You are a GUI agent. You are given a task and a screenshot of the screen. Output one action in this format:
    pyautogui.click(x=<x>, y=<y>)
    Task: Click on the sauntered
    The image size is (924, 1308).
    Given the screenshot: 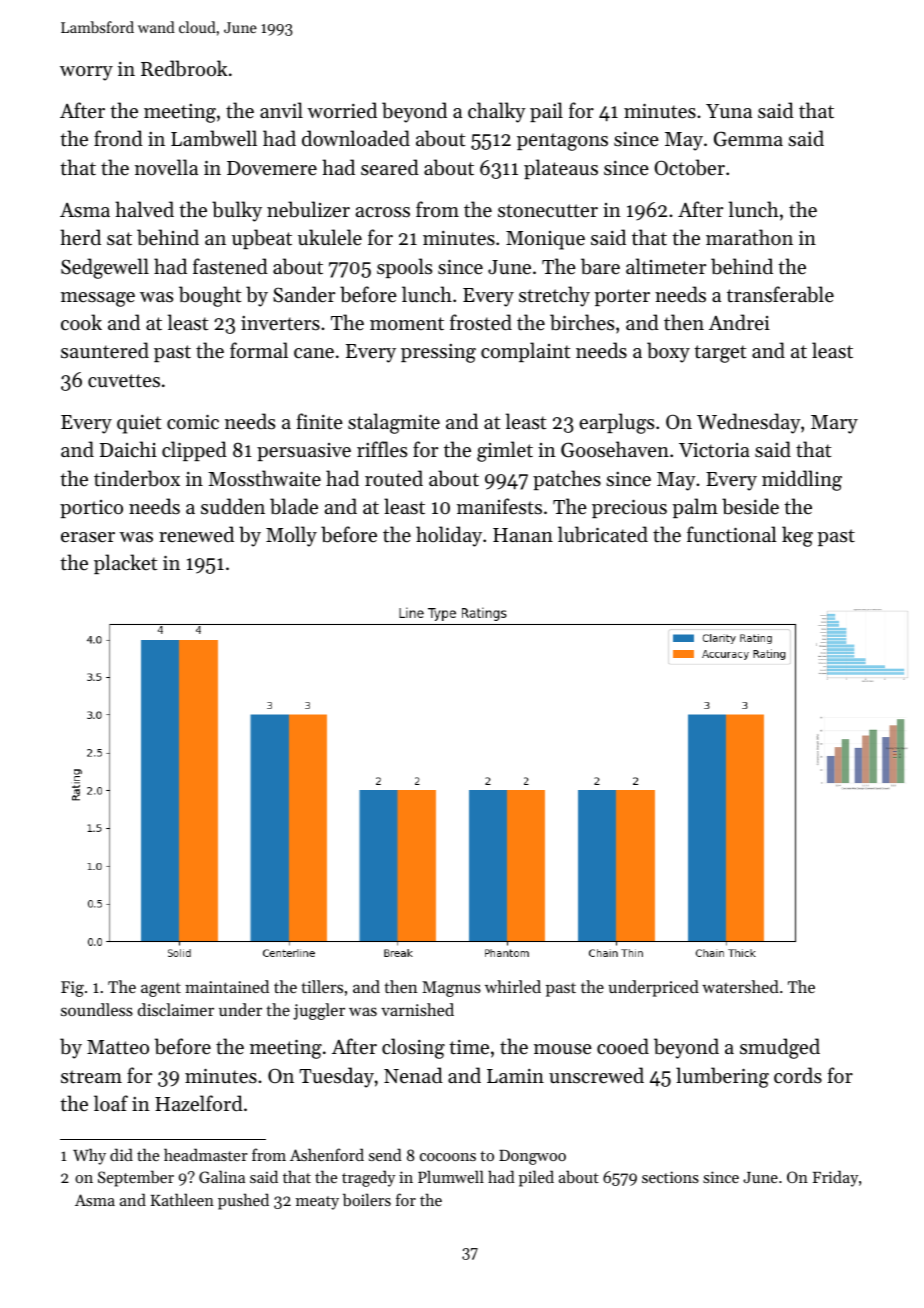 What is the action you would take?
    pyautogui.click(x=105, y=350)
